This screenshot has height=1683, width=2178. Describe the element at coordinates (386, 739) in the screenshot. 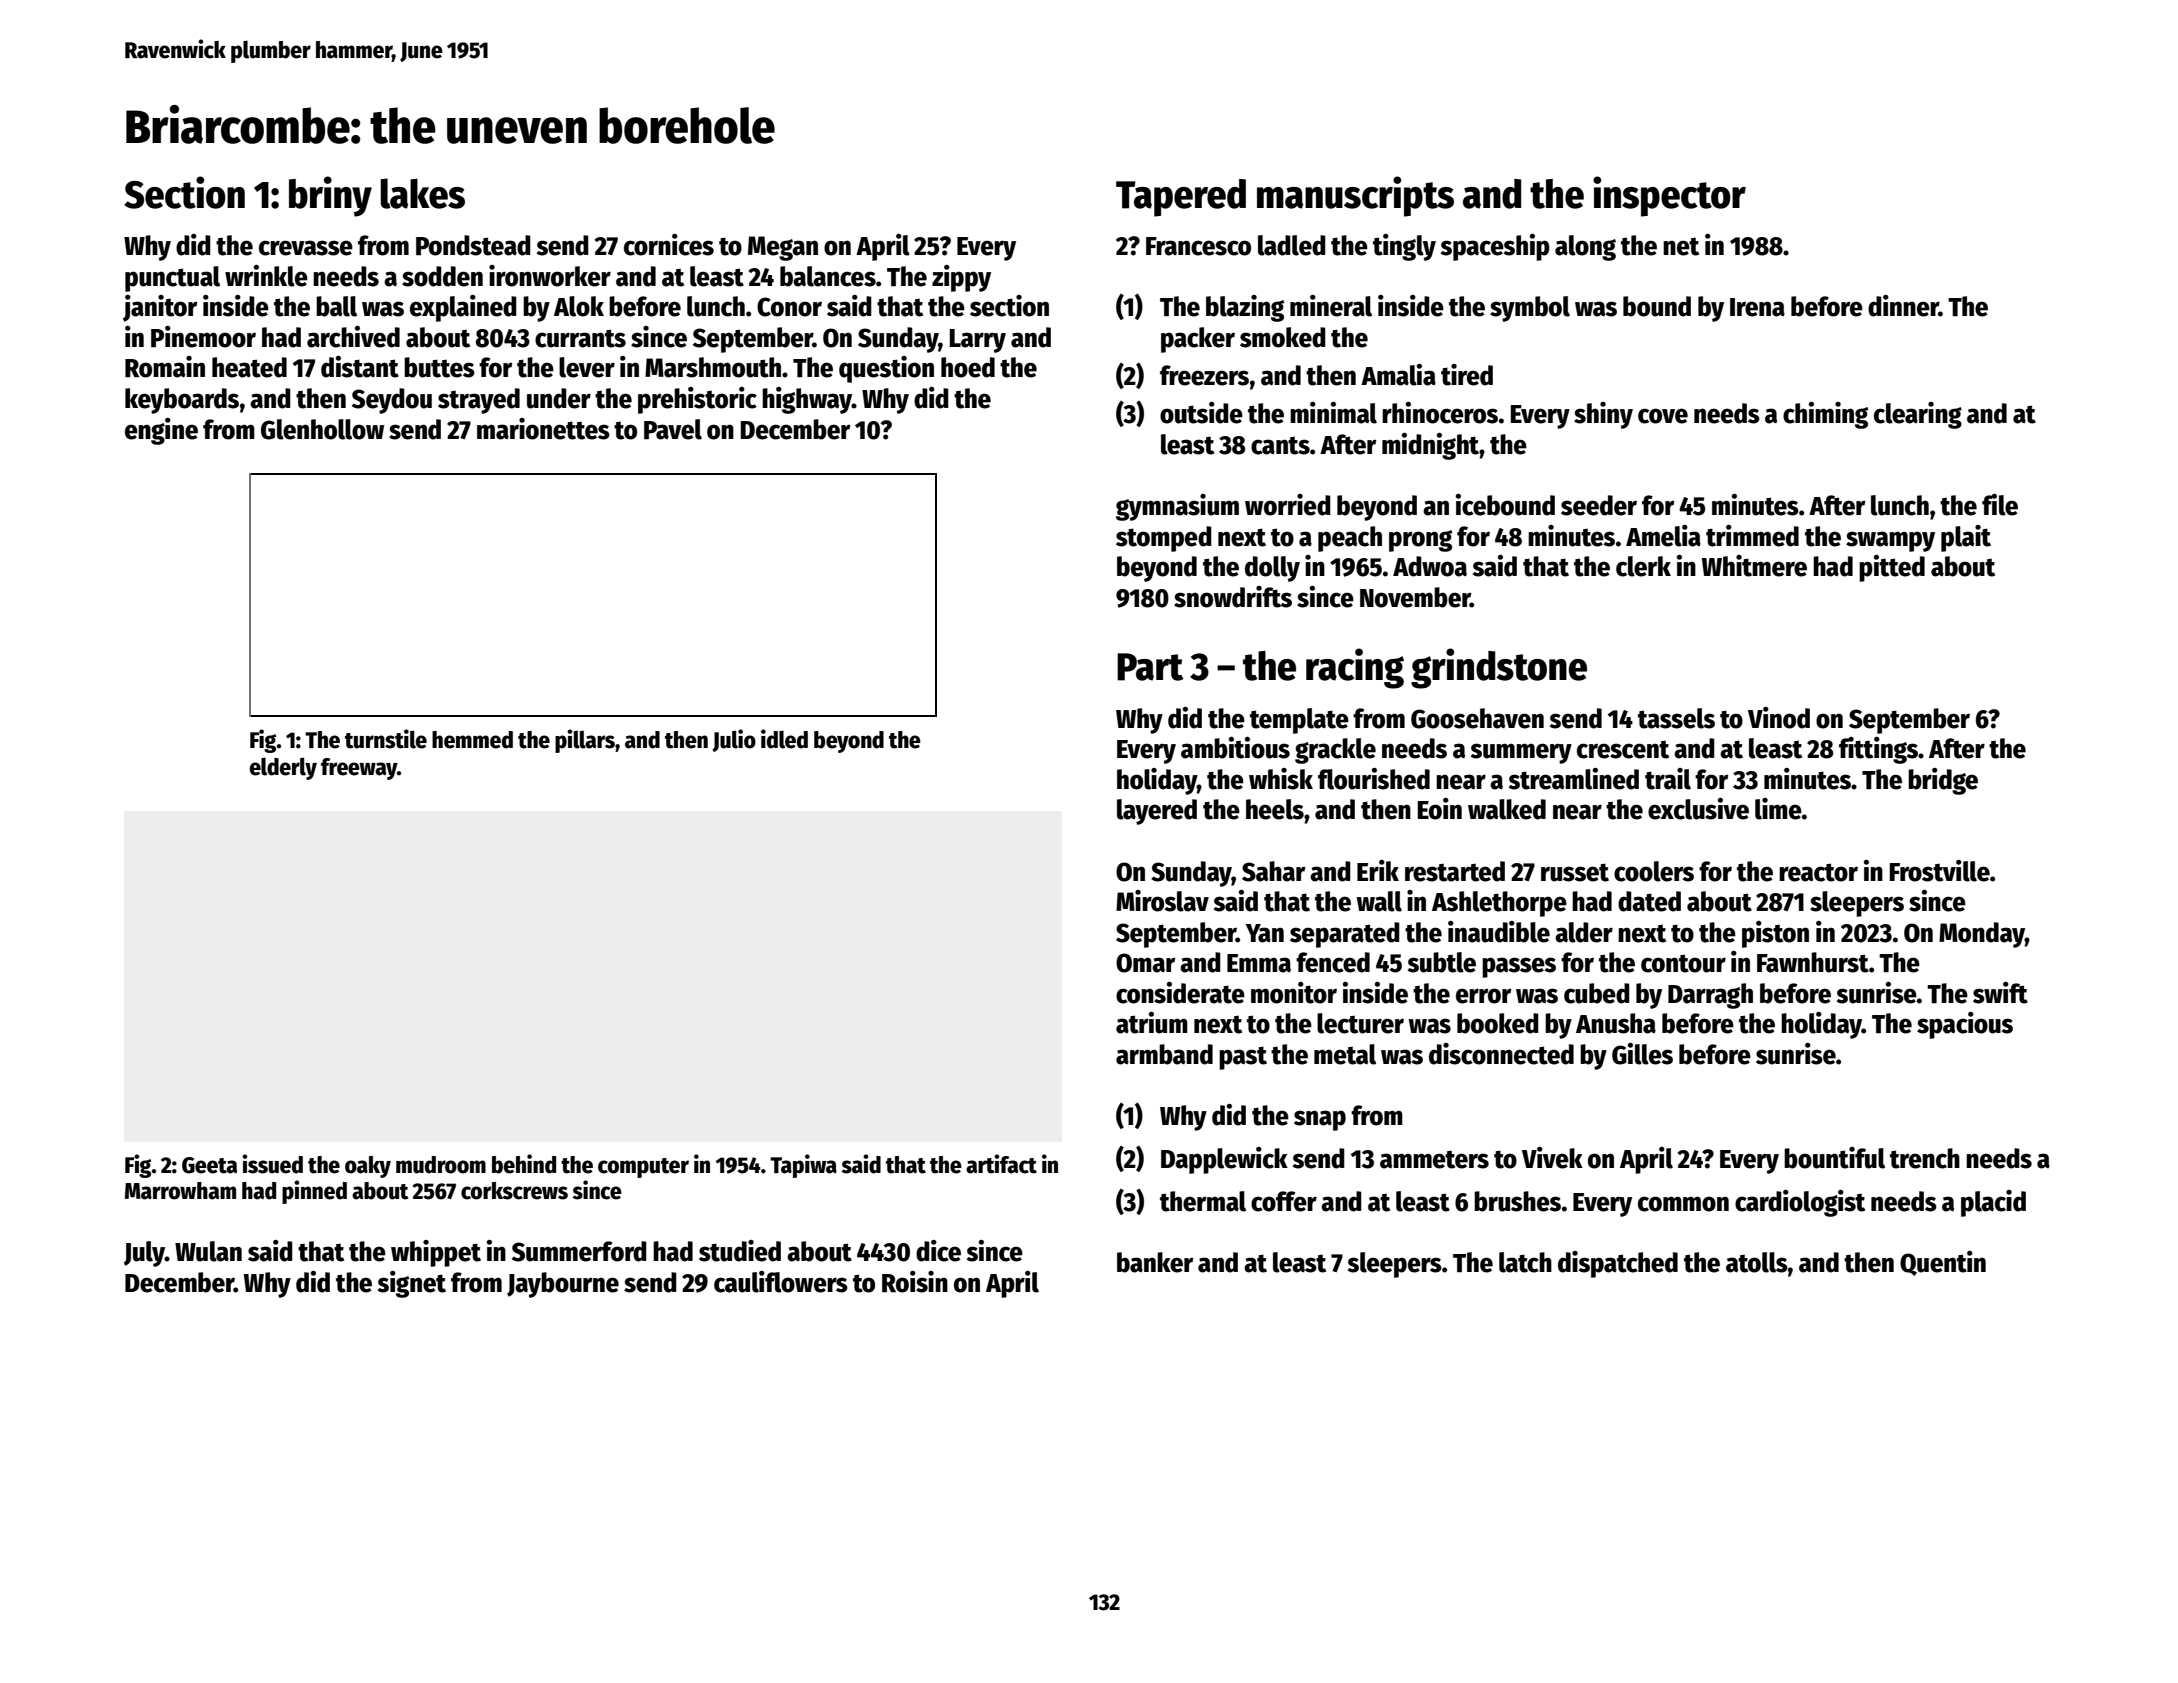

I see `turnstile` at that location.
